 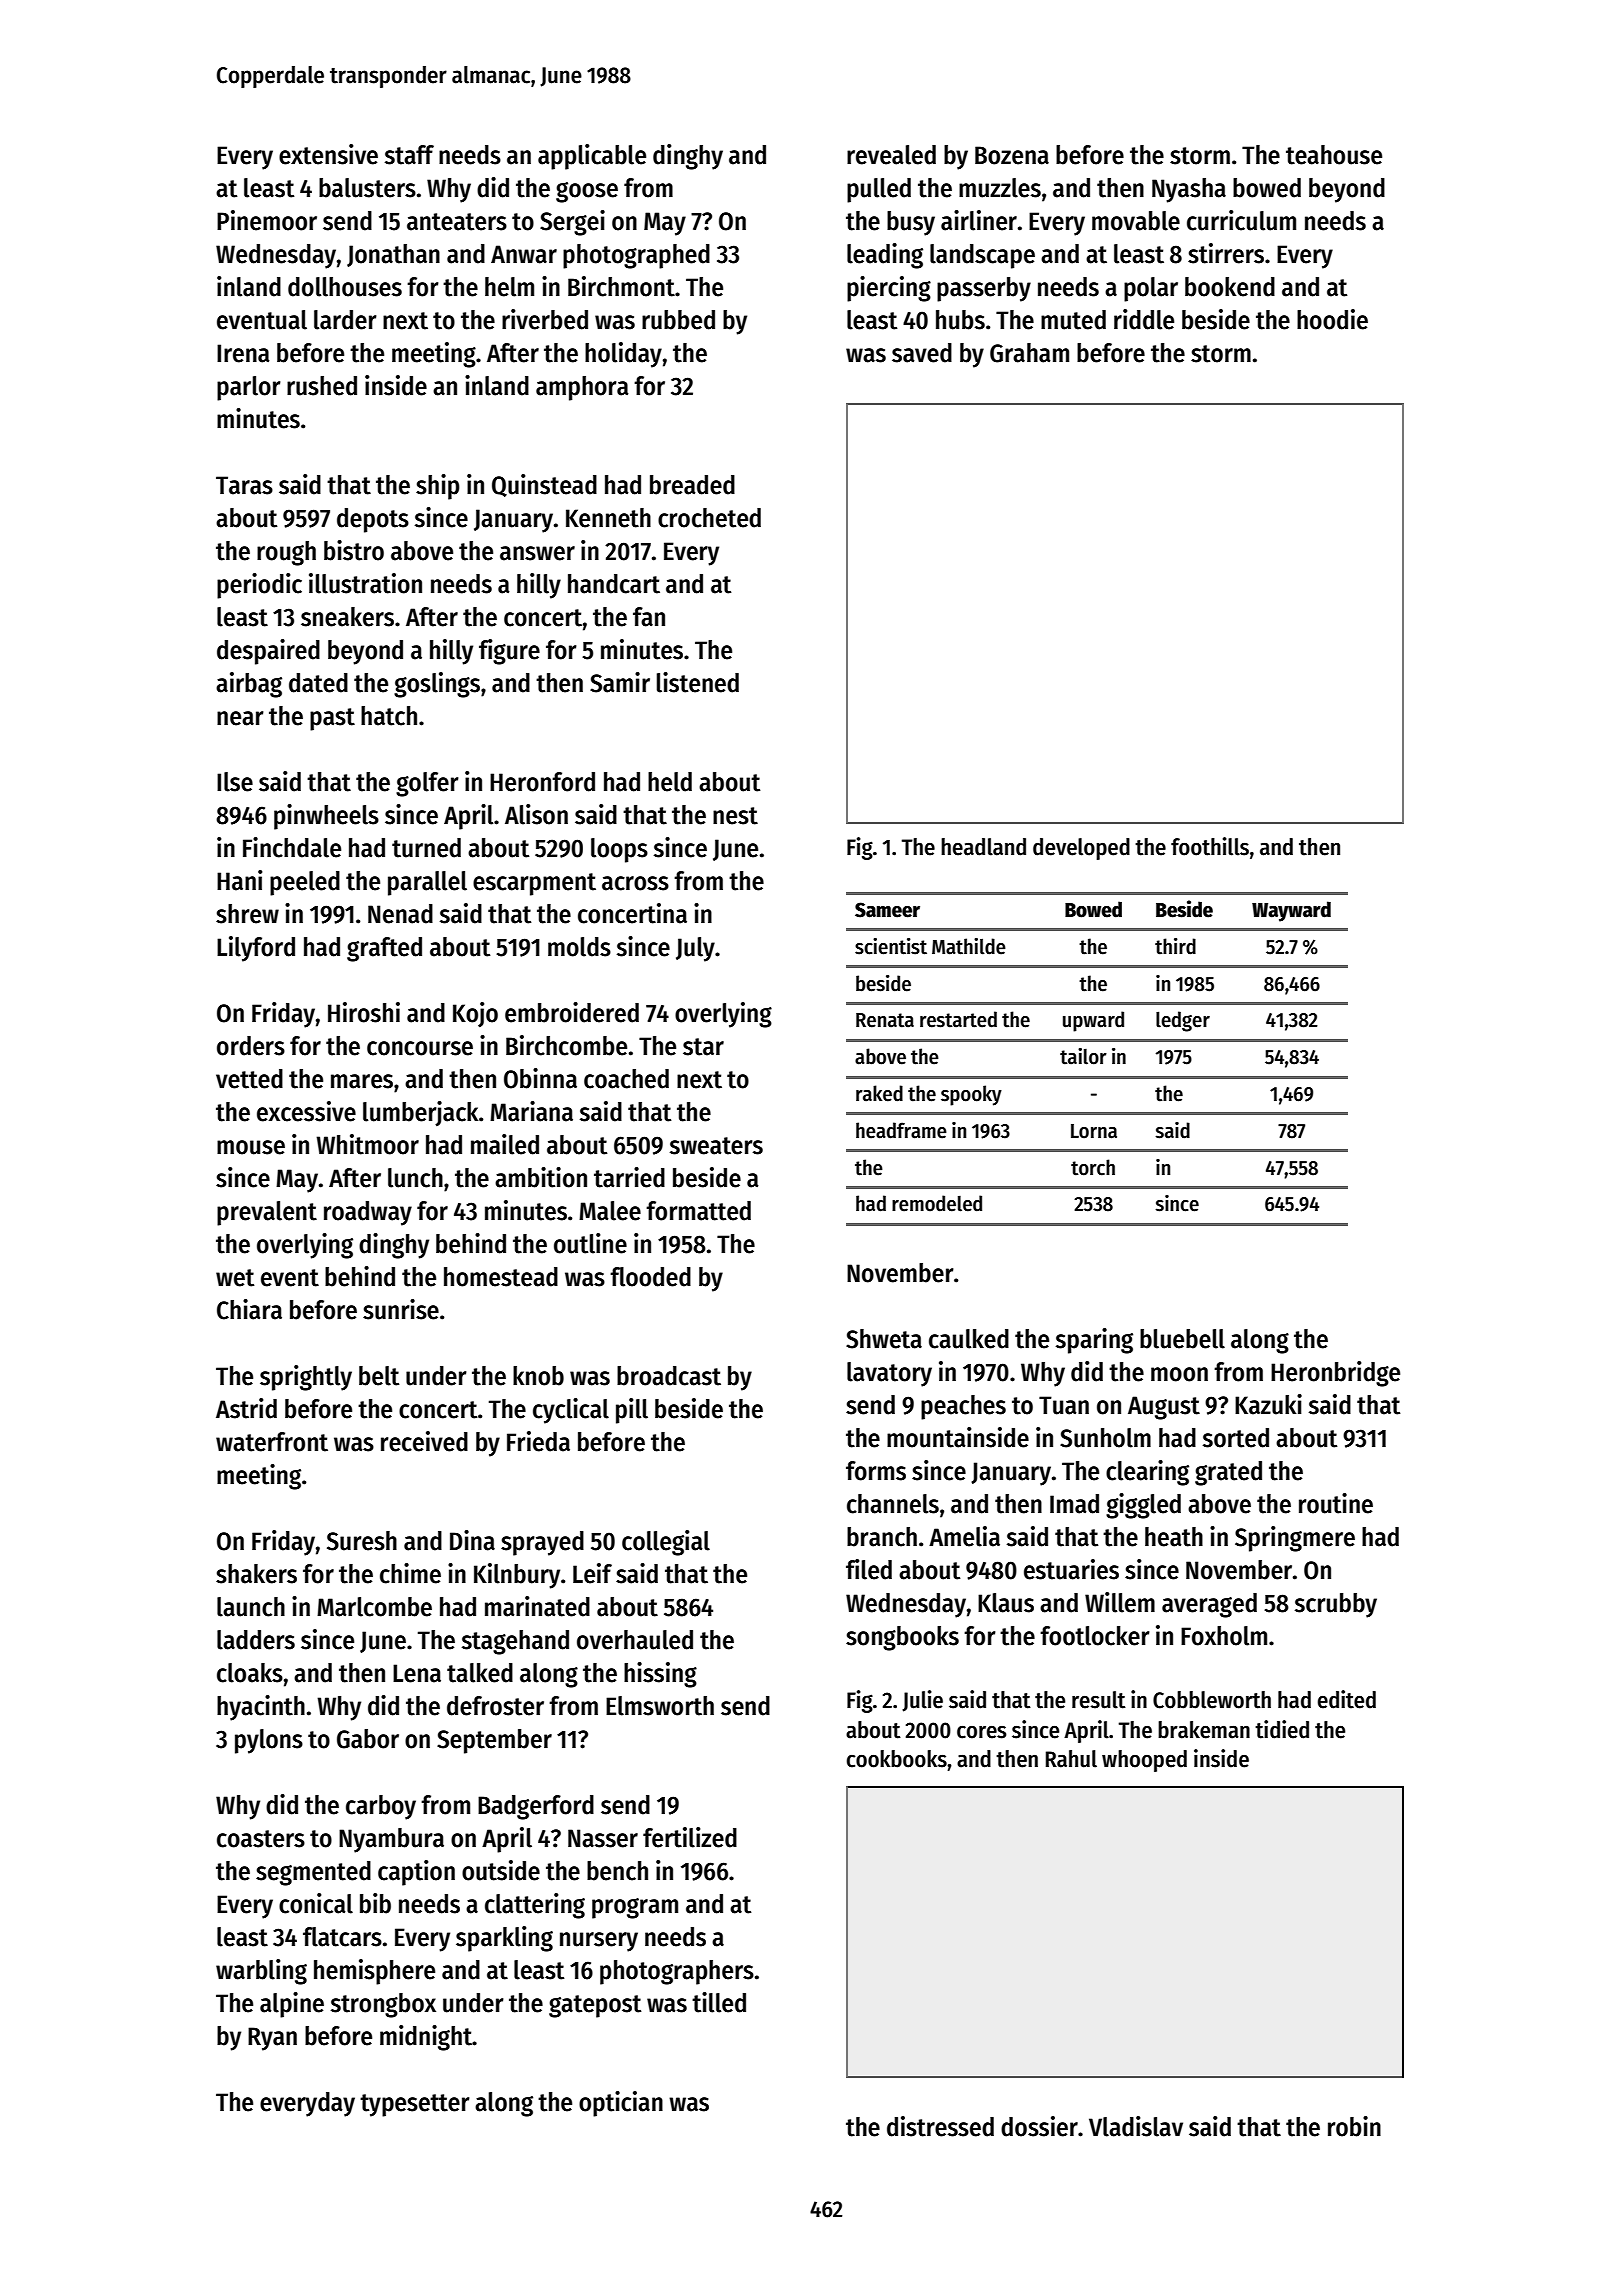 I want to click on revealed, so click(x=891, y=155).
